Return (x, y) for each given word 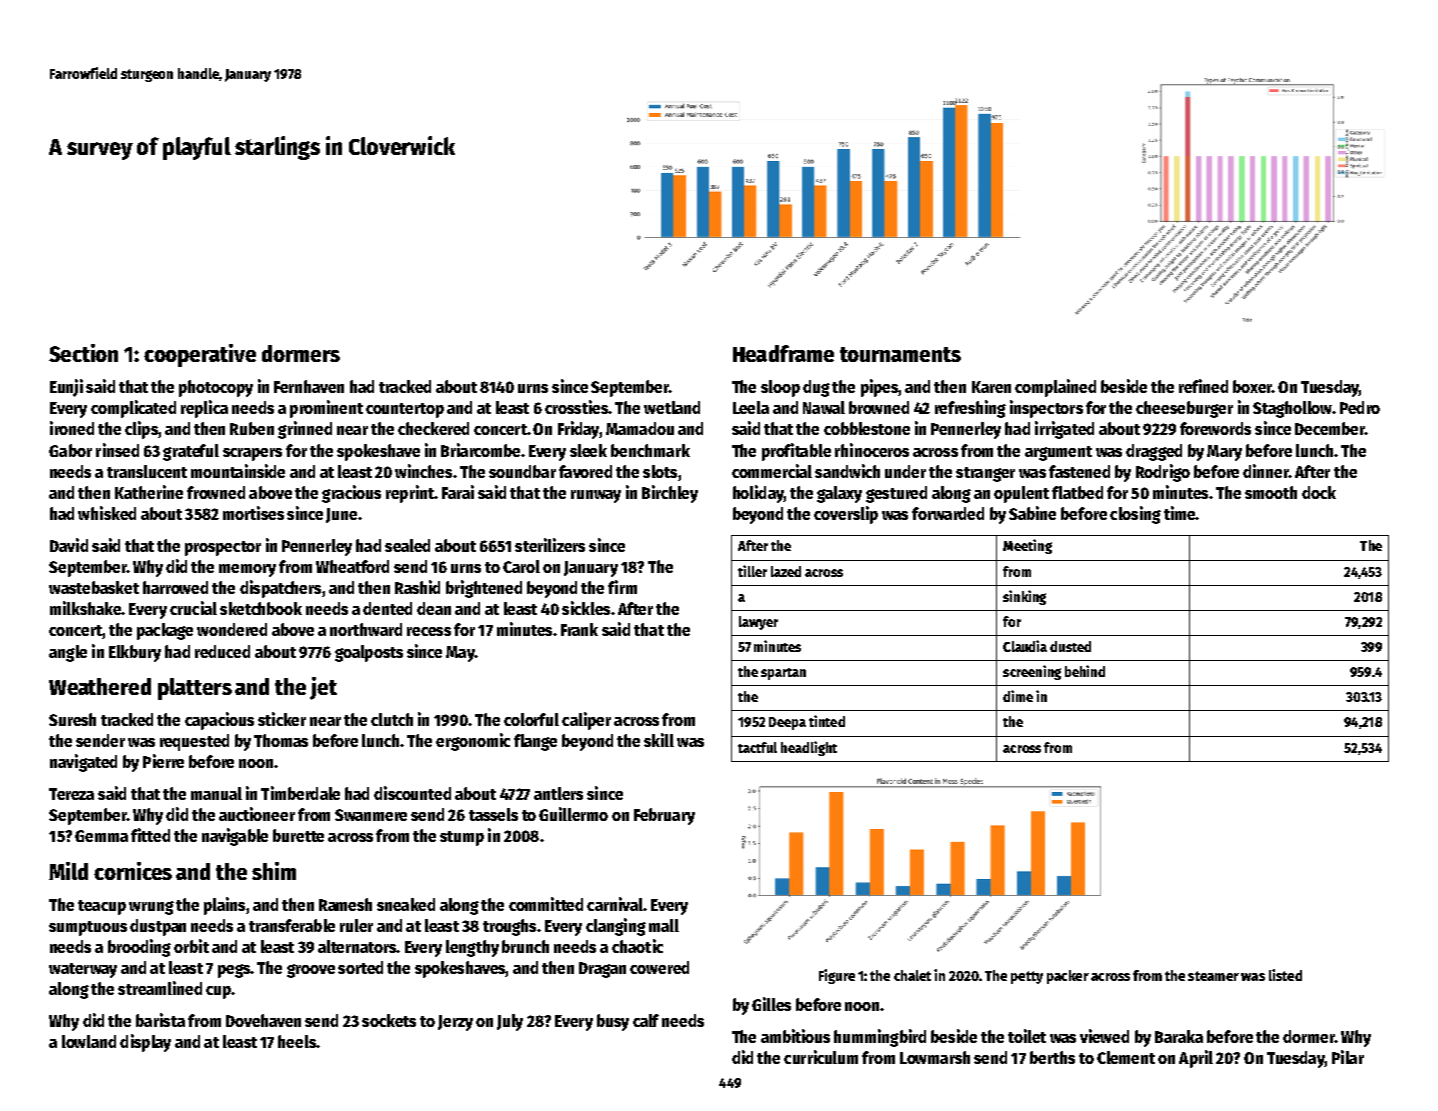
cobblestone (867, 428)
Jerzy (455, 1023)
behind (1085, 671)
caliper (586, 721)
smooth (1271, 492)
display (145, 1043)
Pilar (1348, 1057)
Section (83, 353)
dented (387, 608)
